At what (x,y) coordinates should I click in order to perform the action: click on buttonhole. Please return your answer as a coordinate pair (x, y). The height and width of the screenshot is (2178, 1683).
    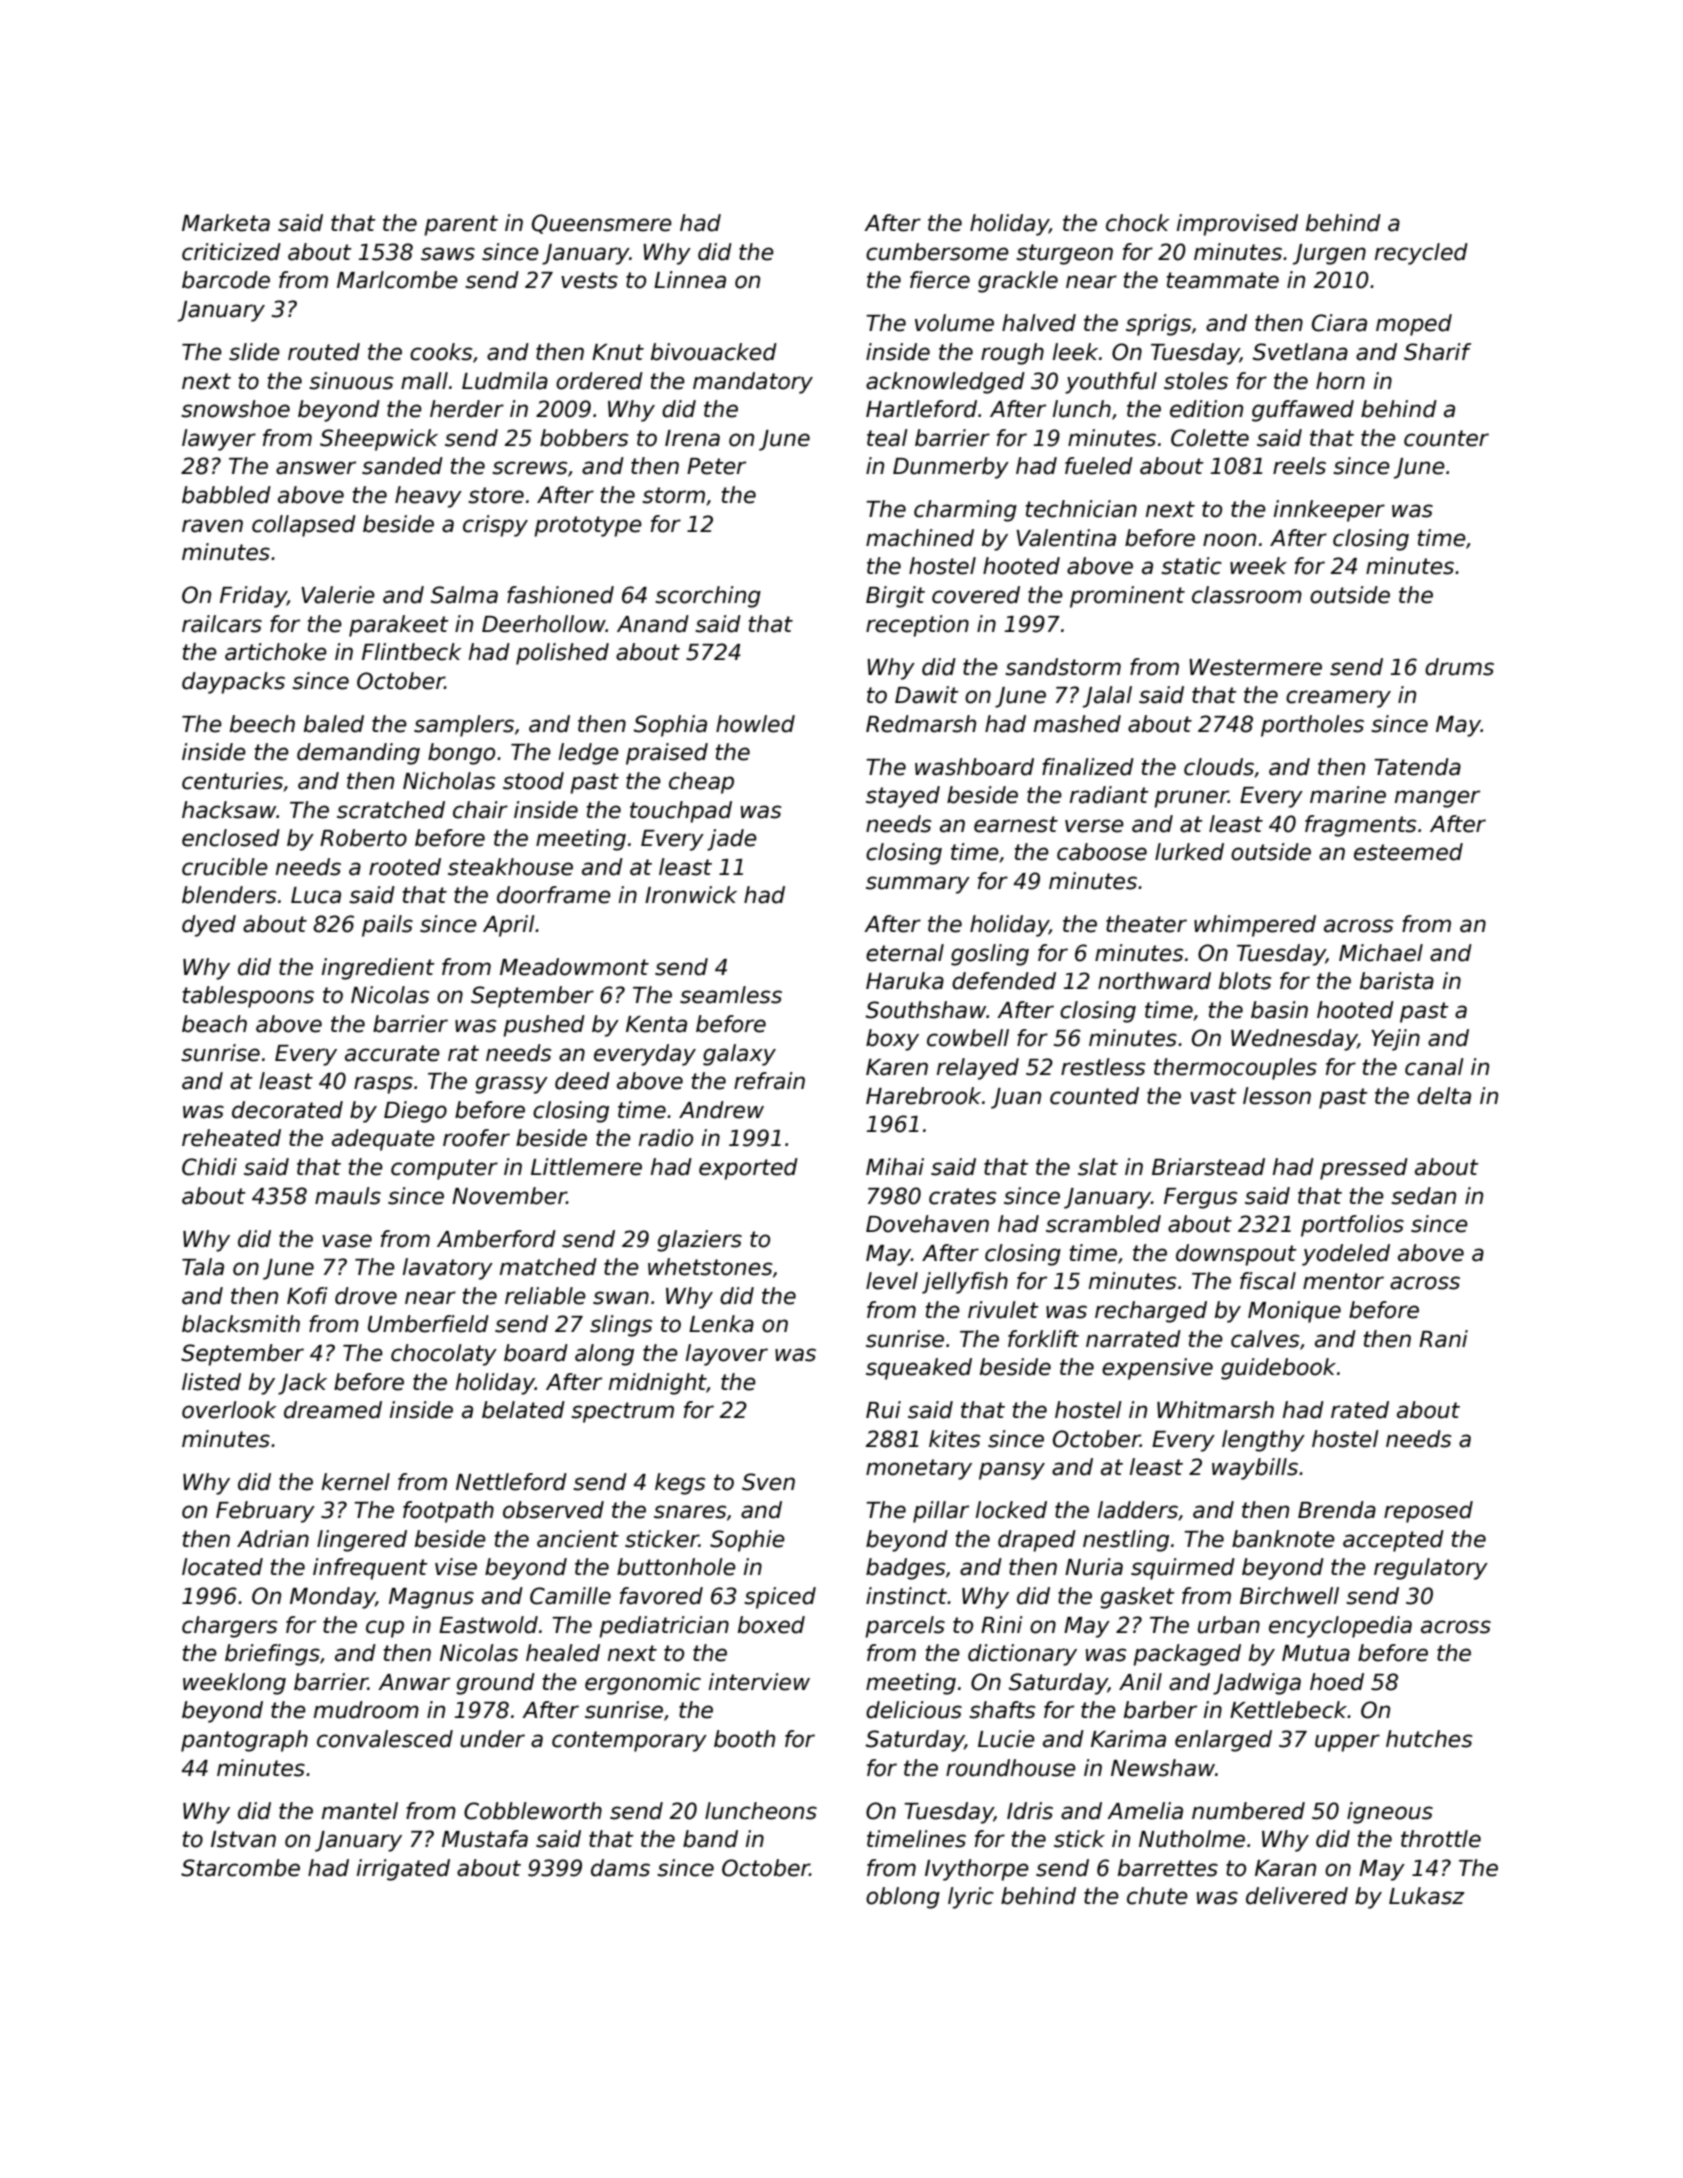
    Looking at the image, I should click on (676, 1567).
